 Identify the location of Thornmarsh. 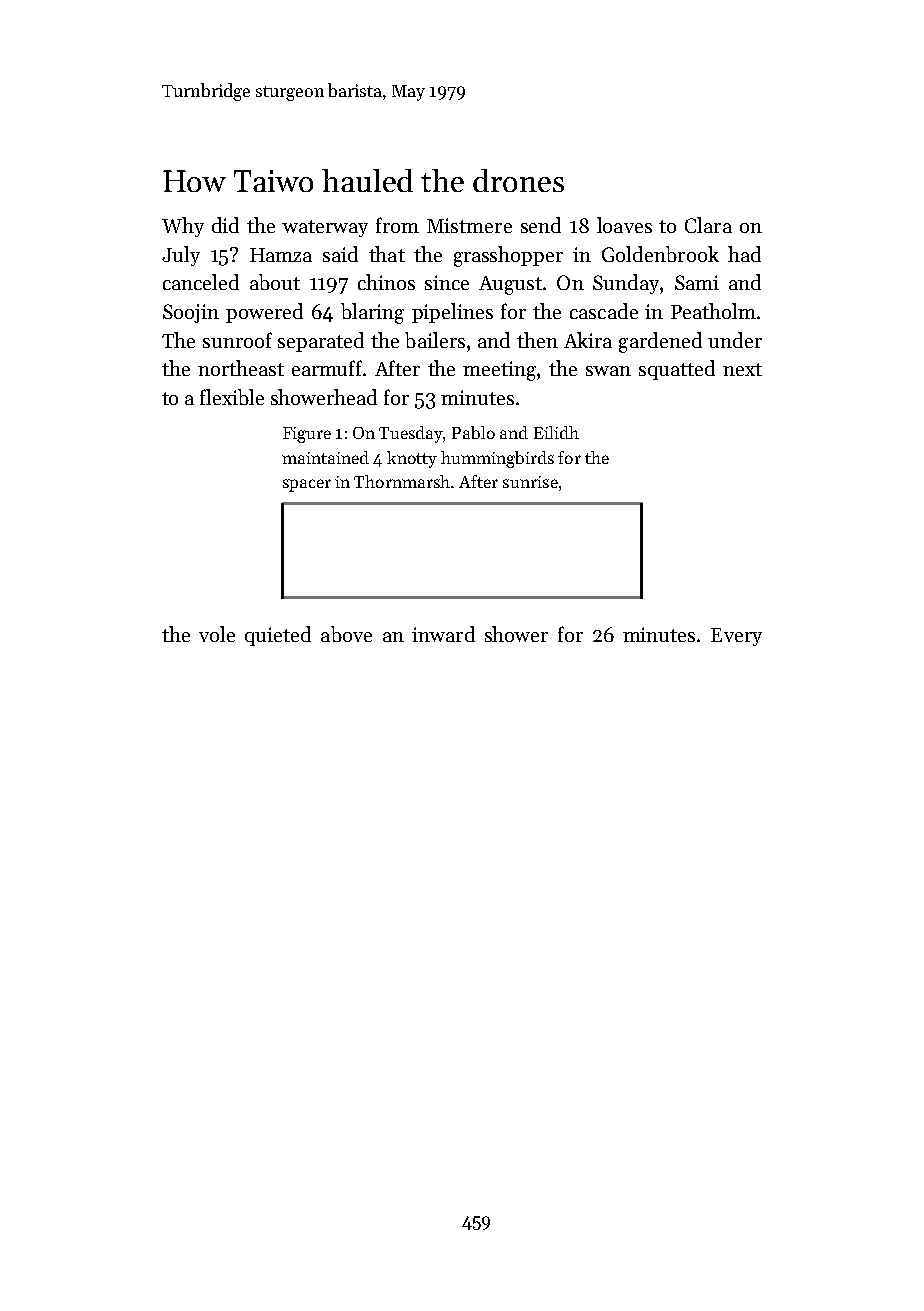
(402, 481).
